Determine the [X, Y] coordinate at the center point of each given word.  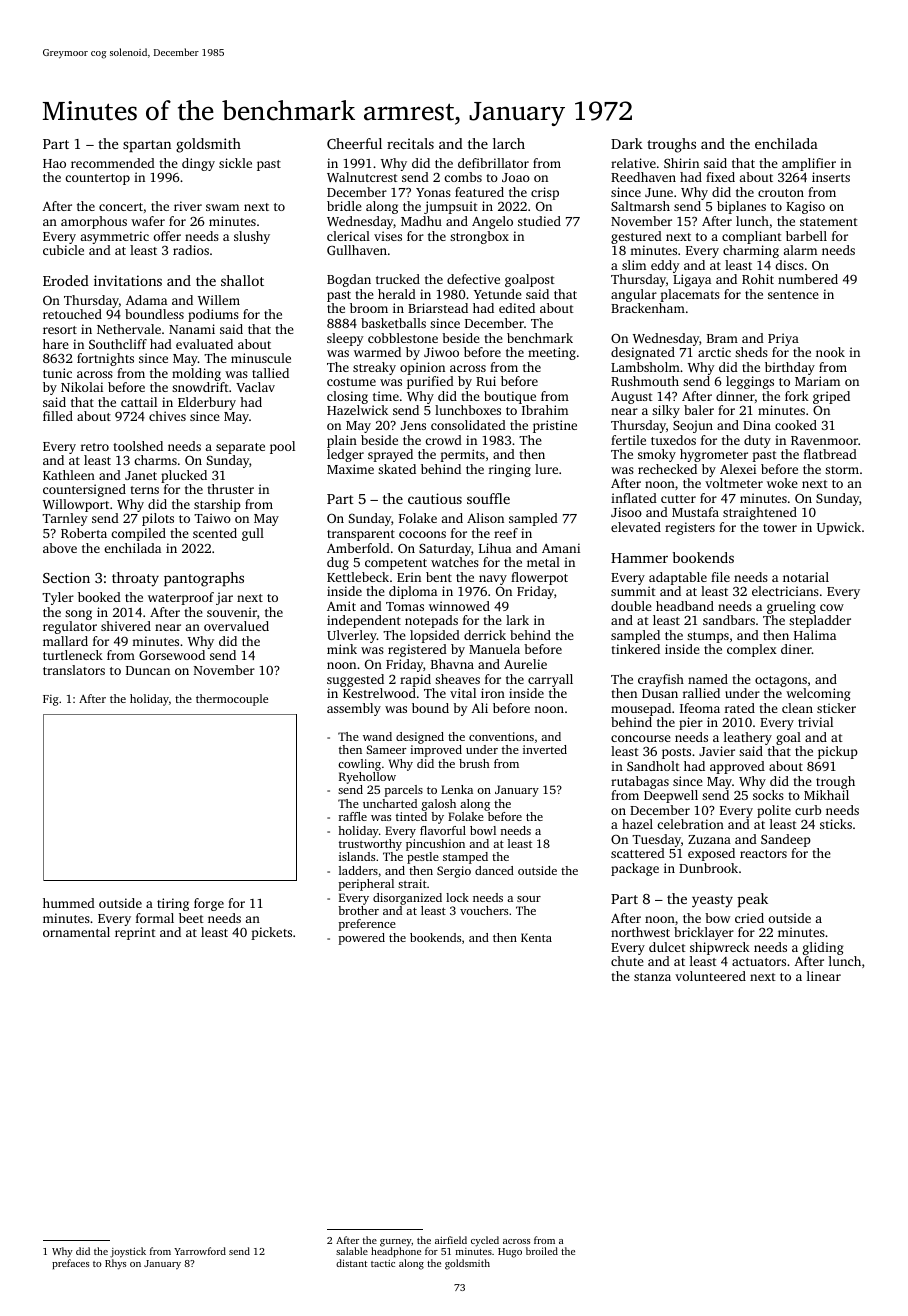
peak [753, 900]
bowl [483, 830]
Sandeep [786, 840]
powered [362, 939]
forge [209, 904]
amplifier [809, 164]
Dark [627, 143]
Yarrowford [200, 1251]
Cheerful [354, 143]
